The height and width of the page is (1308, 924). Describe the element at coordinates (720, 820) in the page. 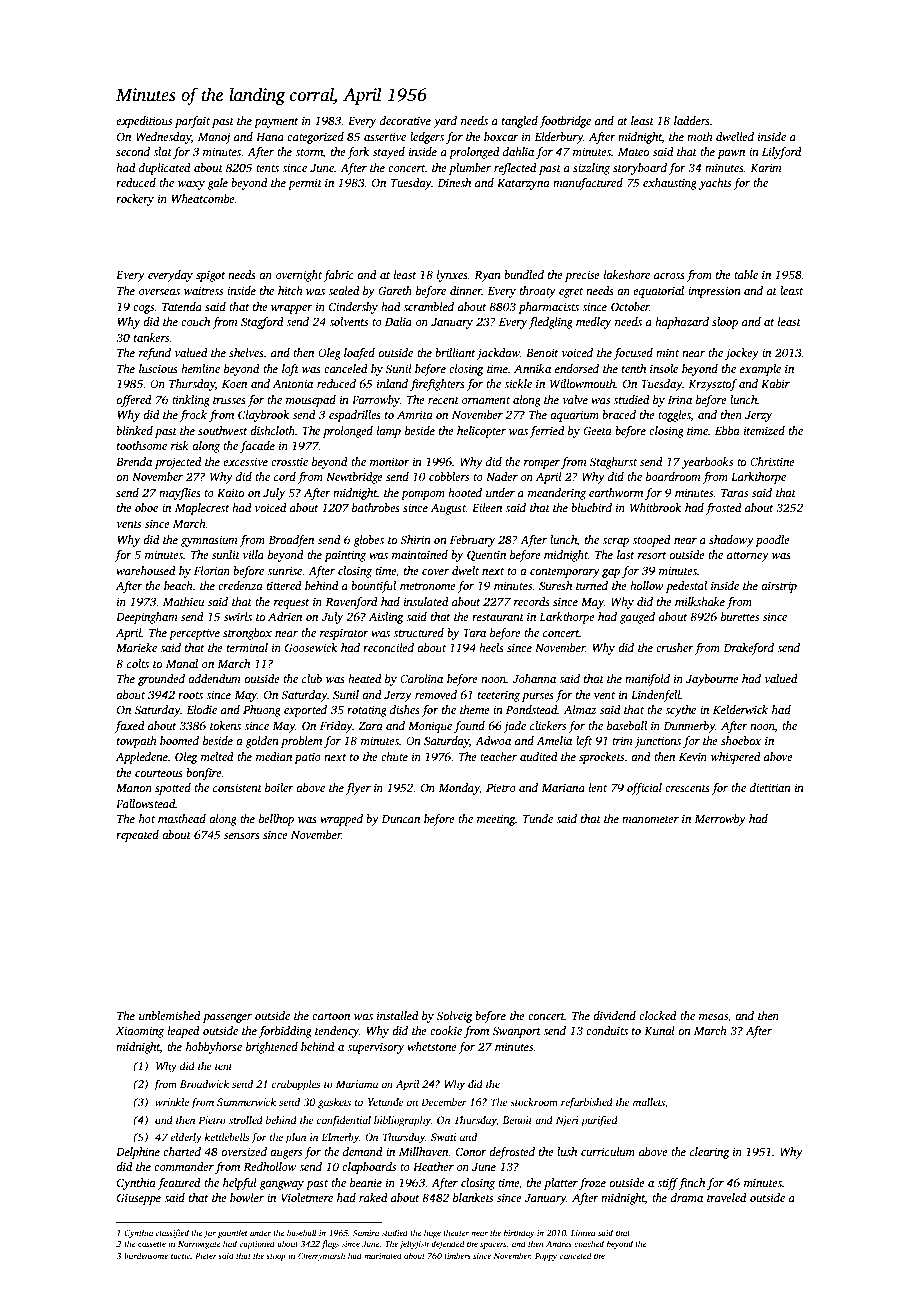

I see `Merrowby` at that location.
